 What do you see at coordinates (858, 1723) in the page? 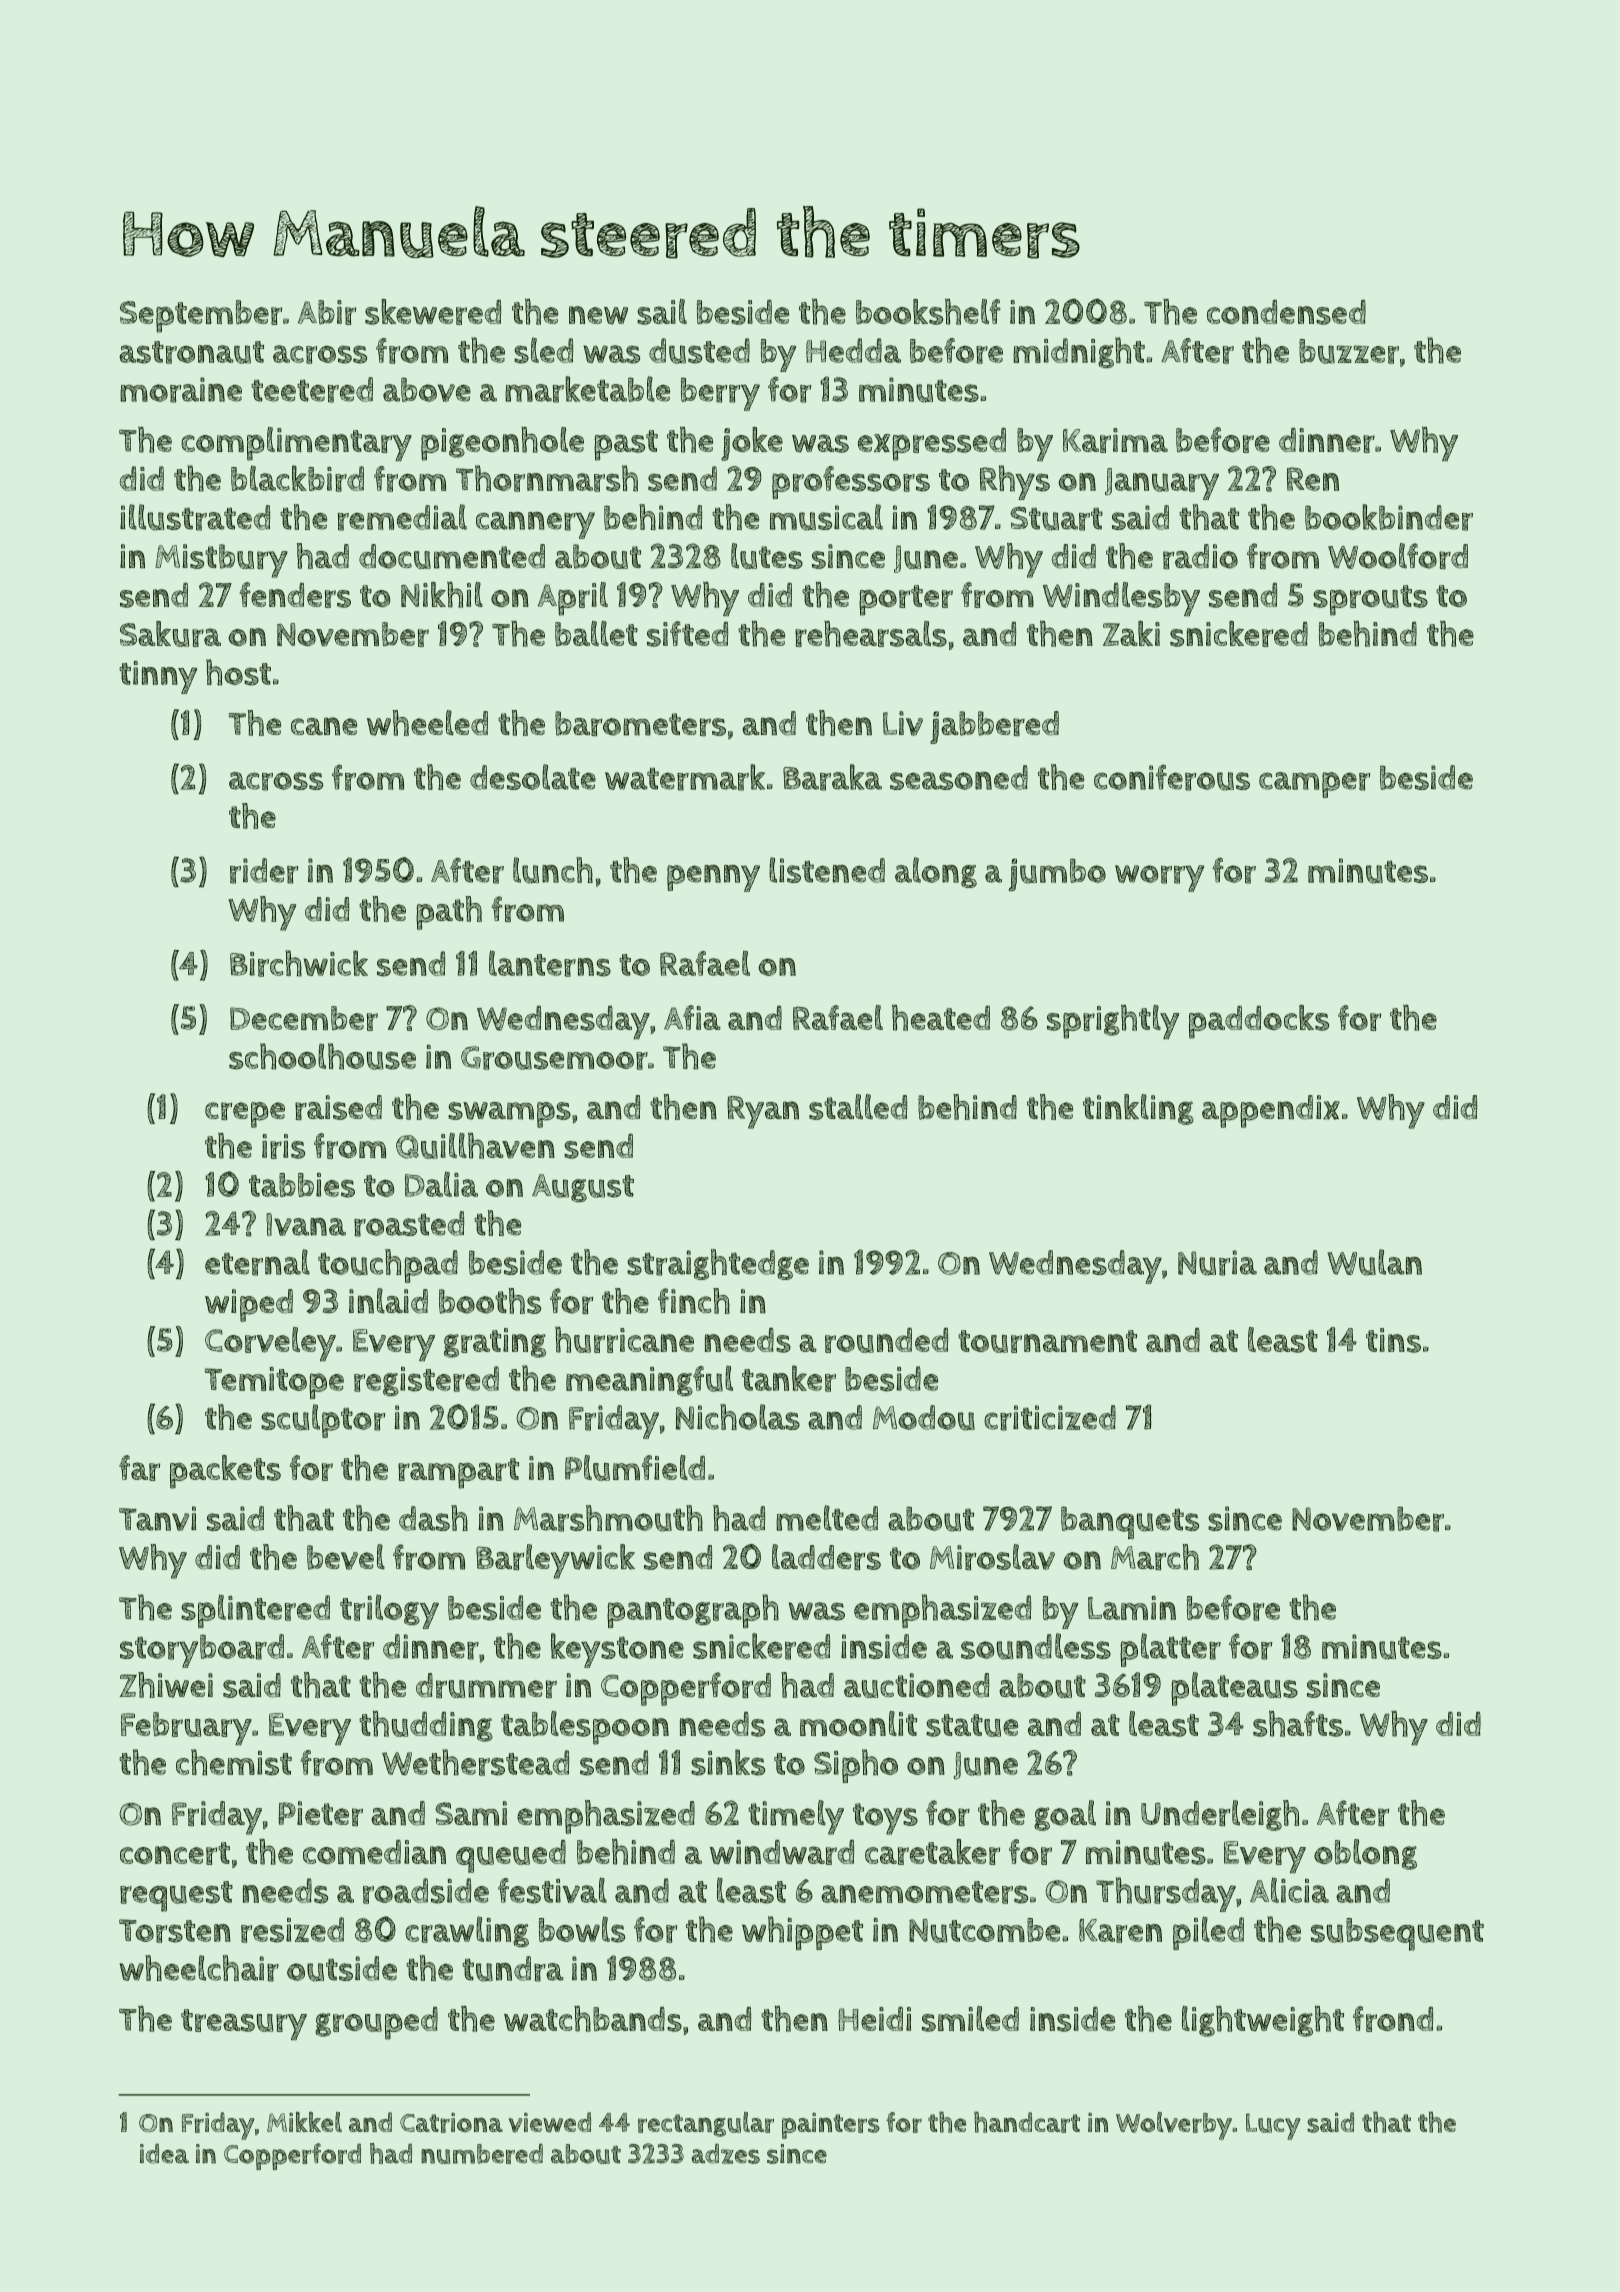
I see `moonlit` at bounding box center [858, 1723].
